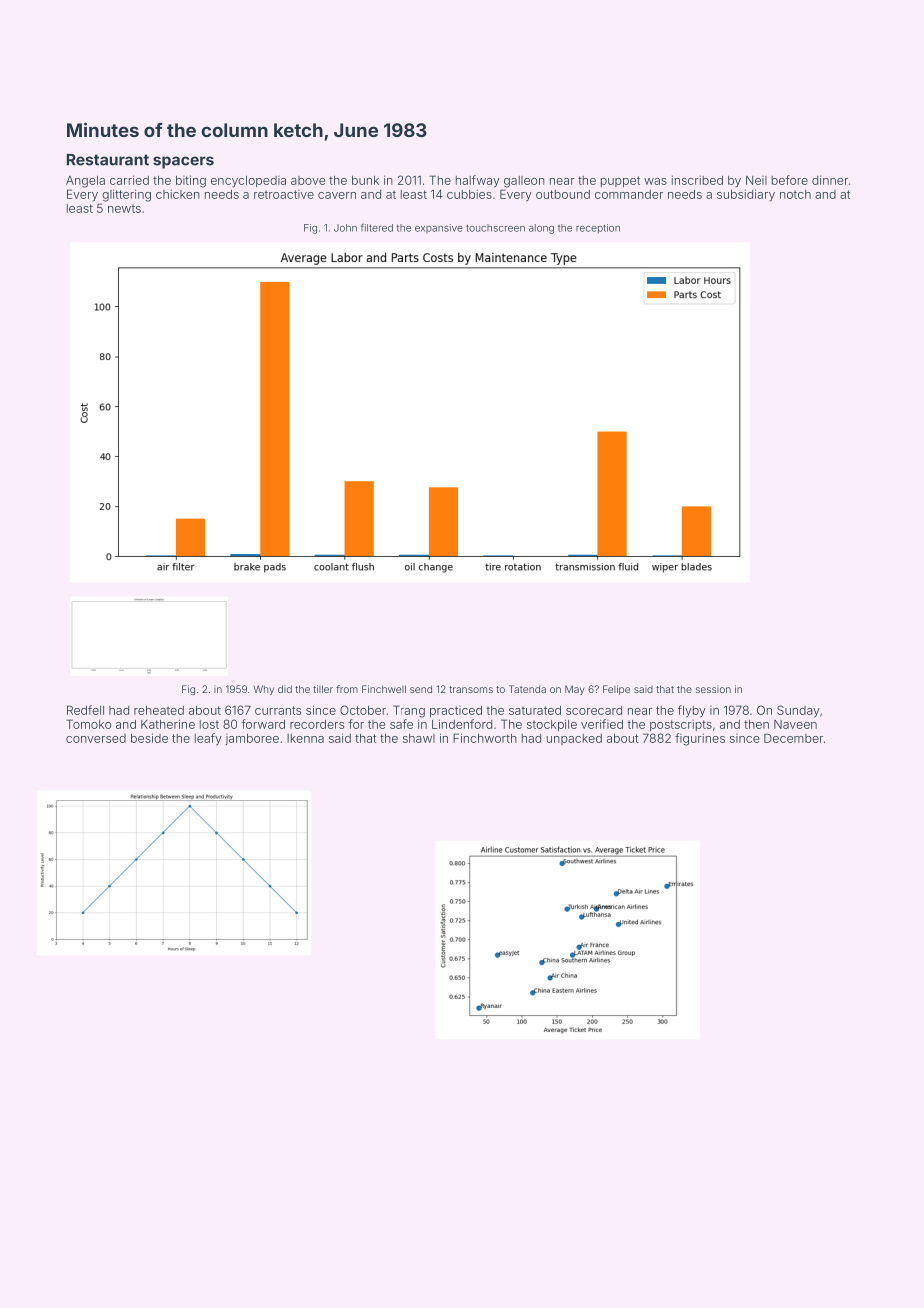 The image size is (924, 1308). What do you see at coordinates (541, 229) in the screenshot?
I see `along` at bounding box center [541, 229].
